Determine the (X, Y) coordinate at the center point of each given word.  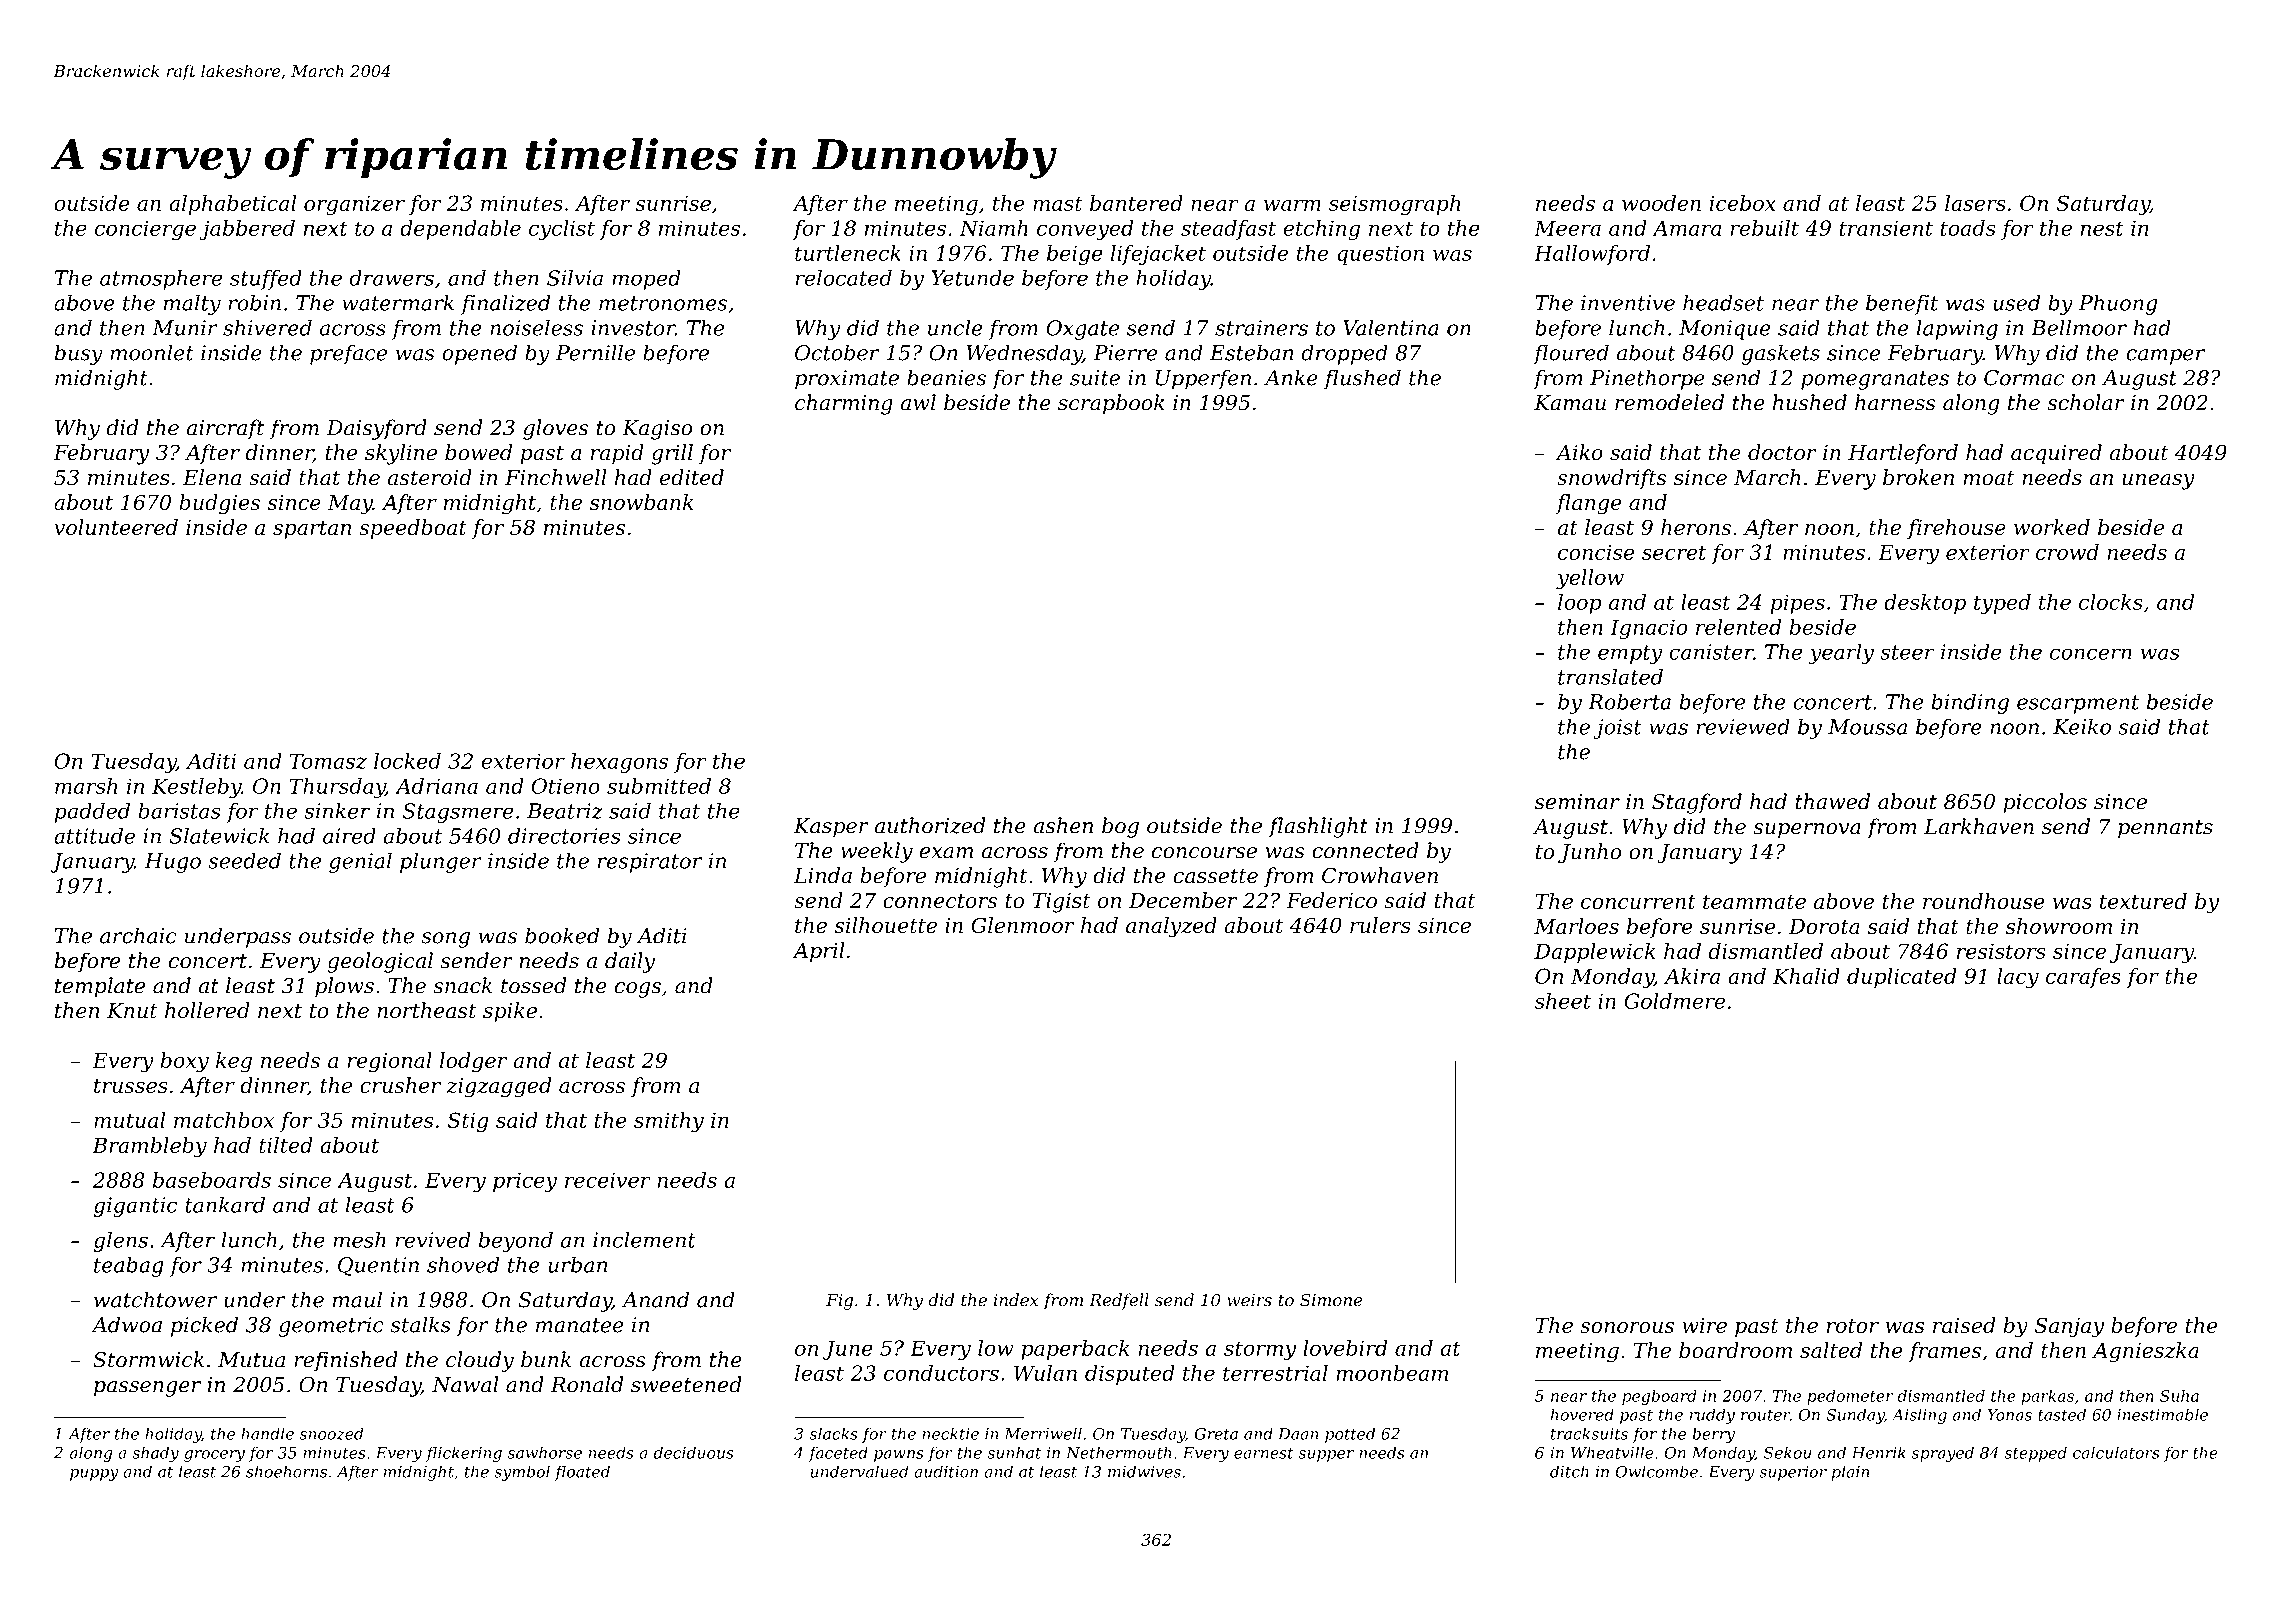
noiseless (536, 327)
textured (2143, 901)
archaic (138, 935)
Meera (1567, 228)
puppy (94, 1475)
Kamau (1570, 403)
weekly (877, 852)
